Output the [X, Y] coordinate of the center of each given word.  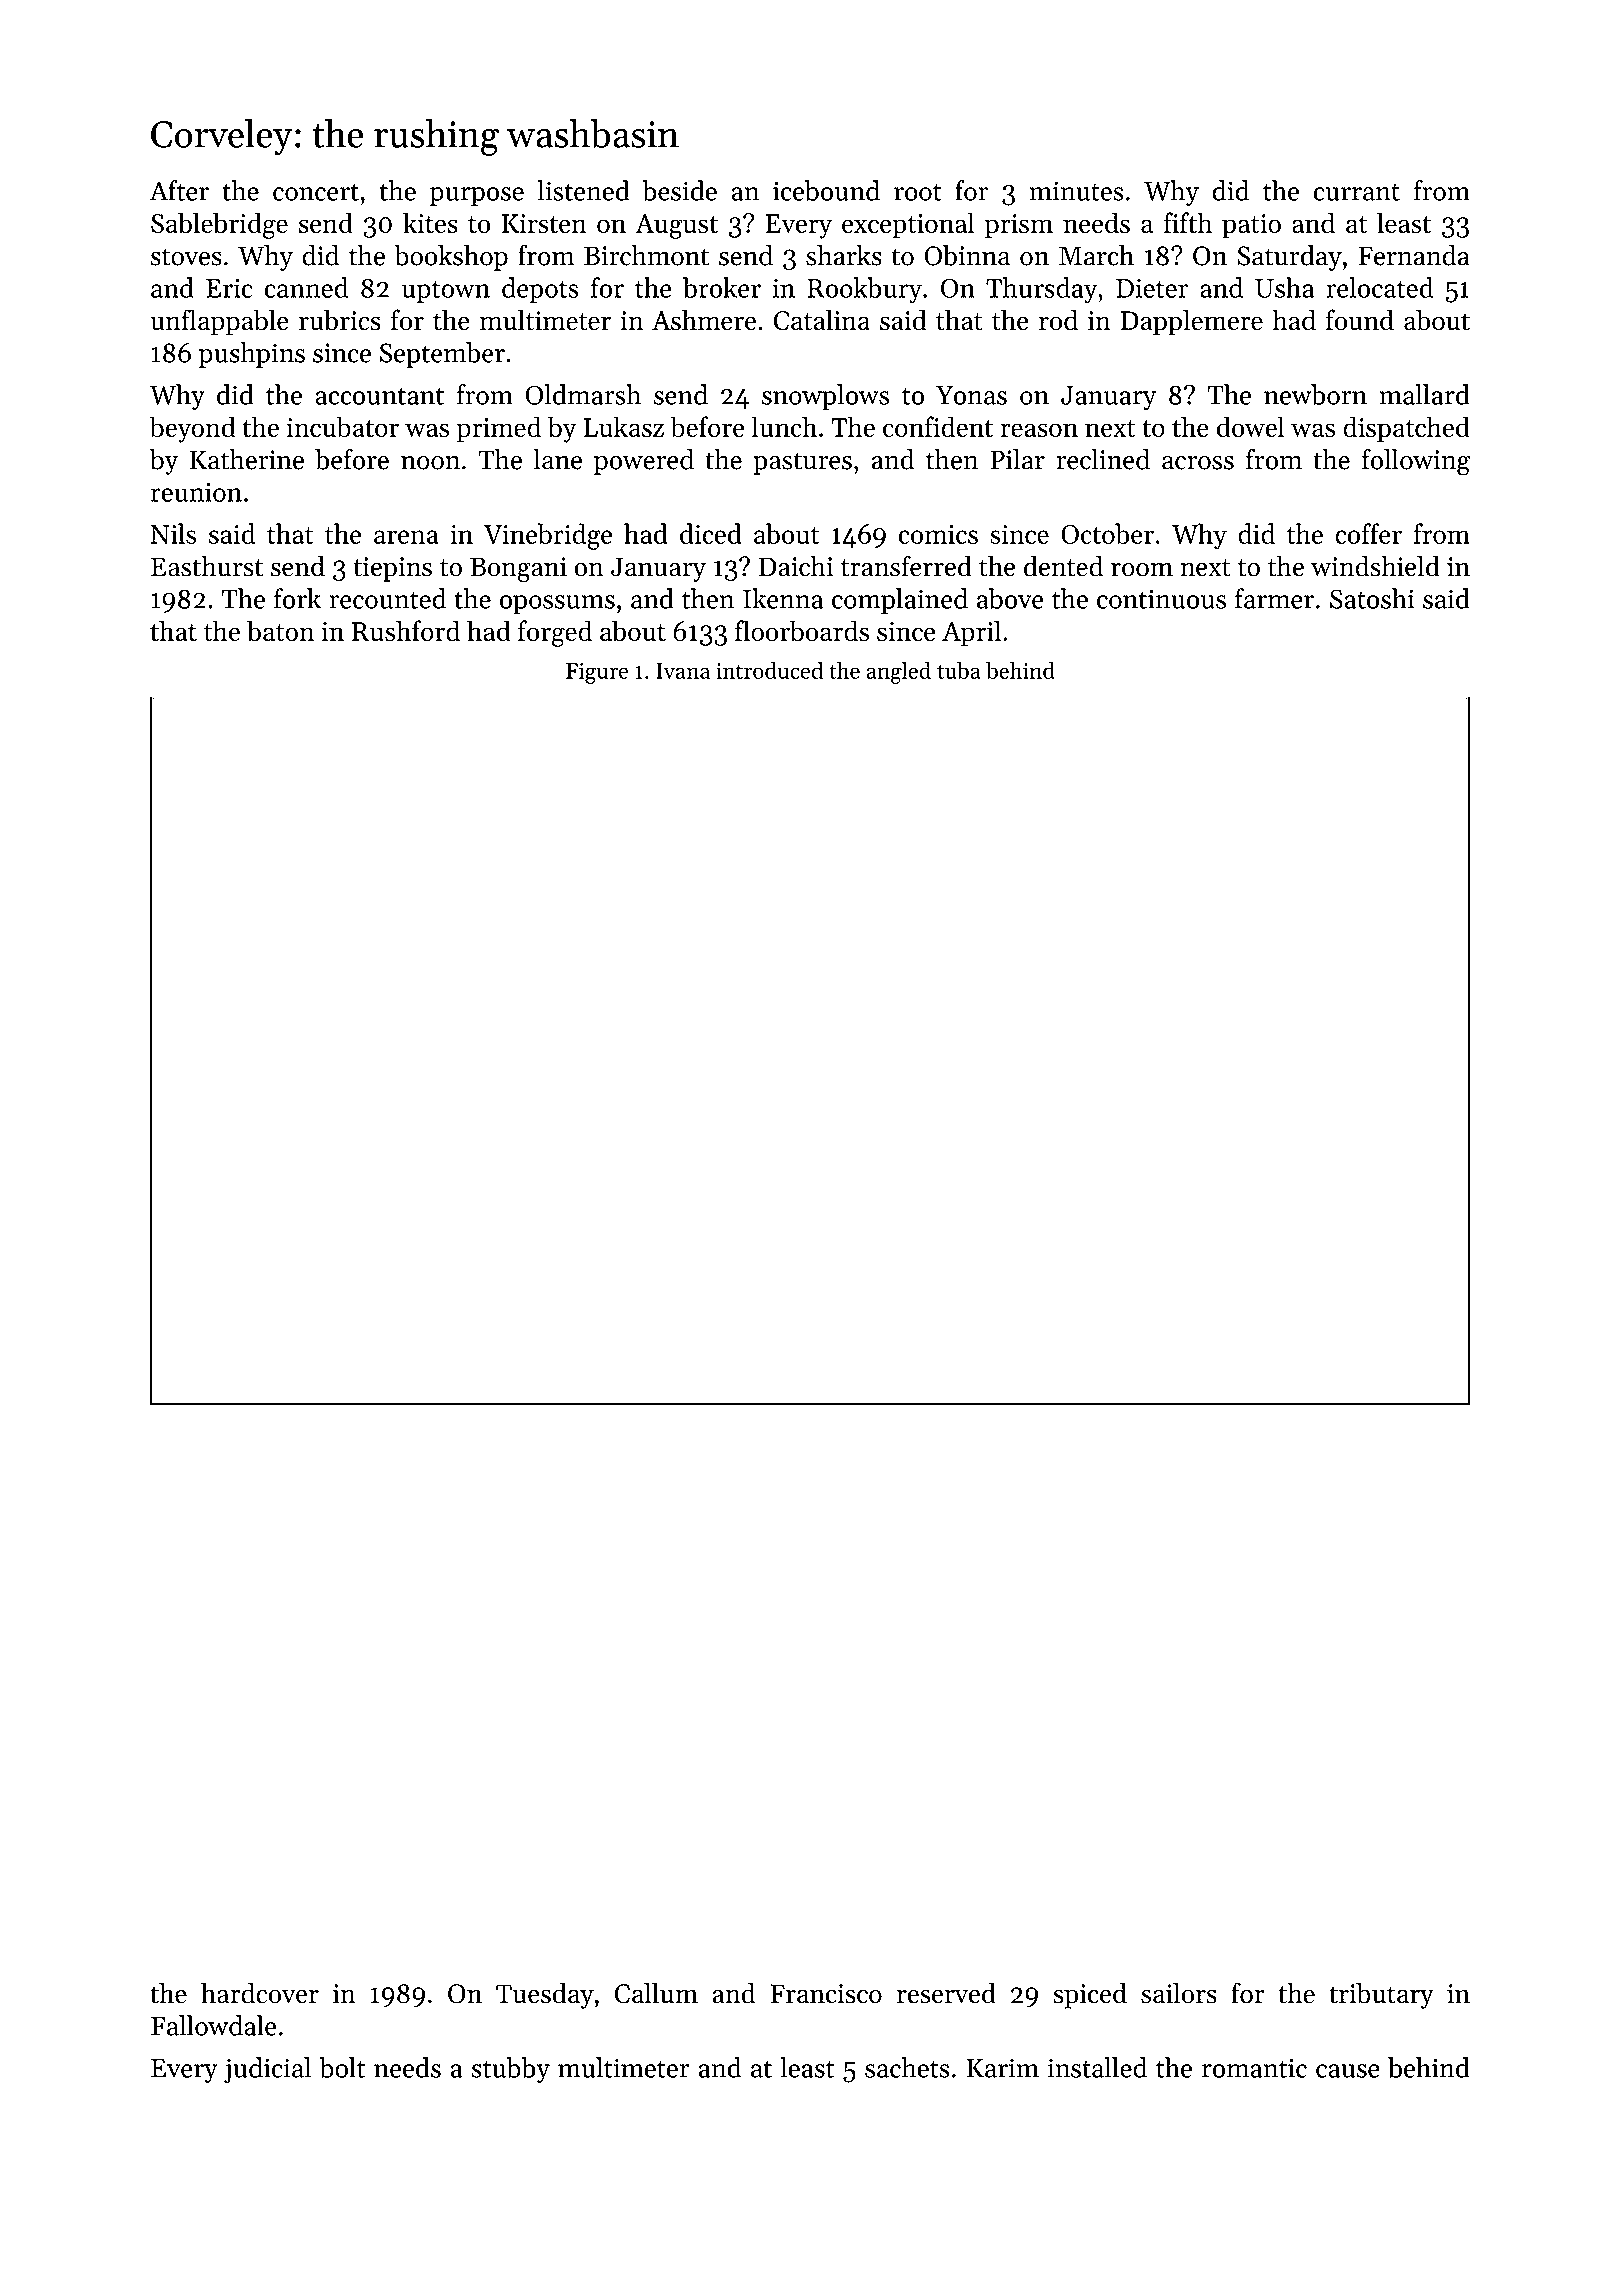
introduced [769, 670]
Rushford [406, 630]
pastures [802, 463]
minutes [1076, 191]
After [179, 190]
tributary [1381, 1995]
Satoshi [1372, 598]
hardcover [260, 1993]
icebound [826, 190]
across [1198, 463]
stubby [510, 2070]
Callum [656, 1993]
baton [280, 630]
